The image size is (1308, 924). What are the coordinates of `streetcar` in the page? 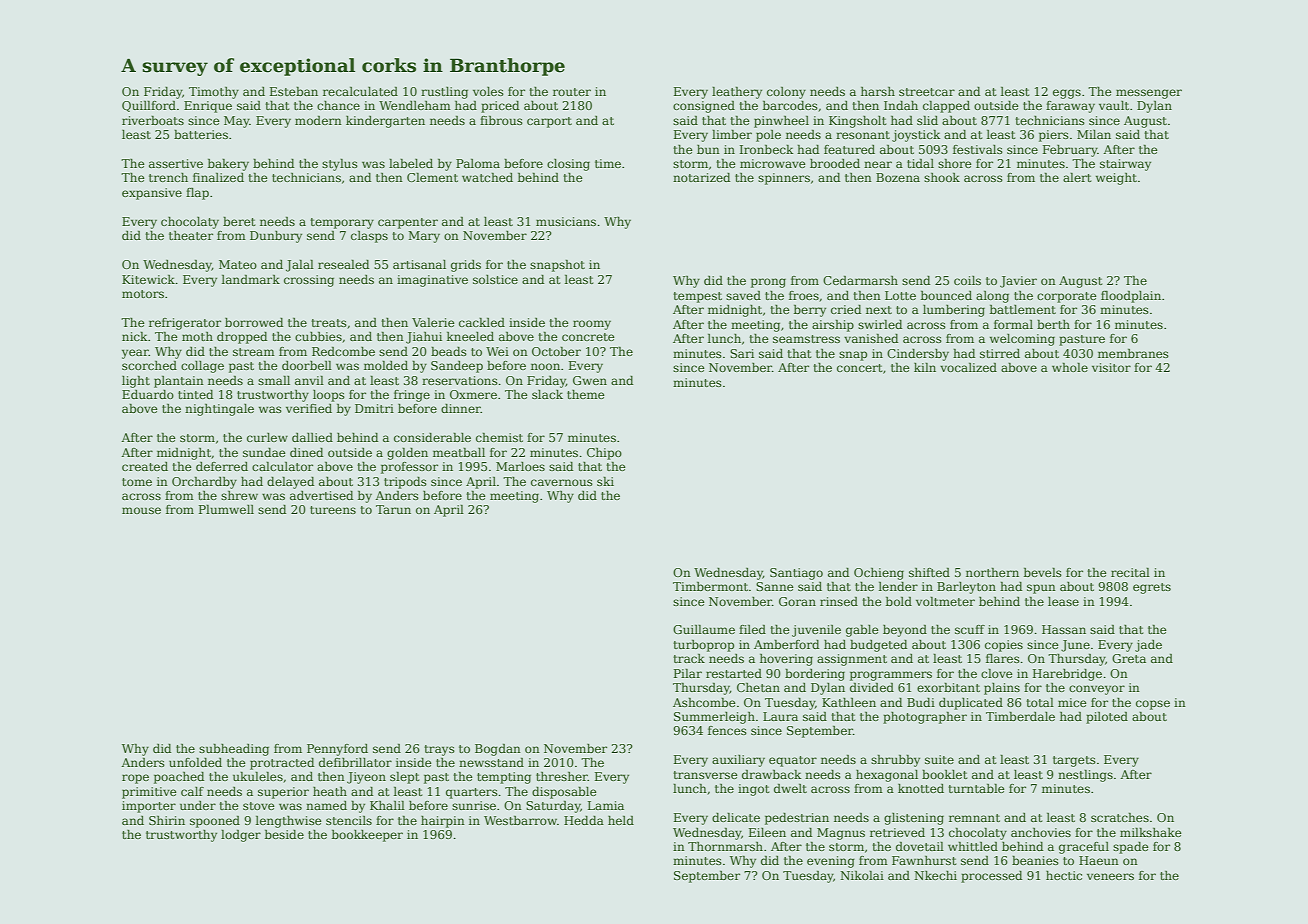 It's located at (927, 92).
